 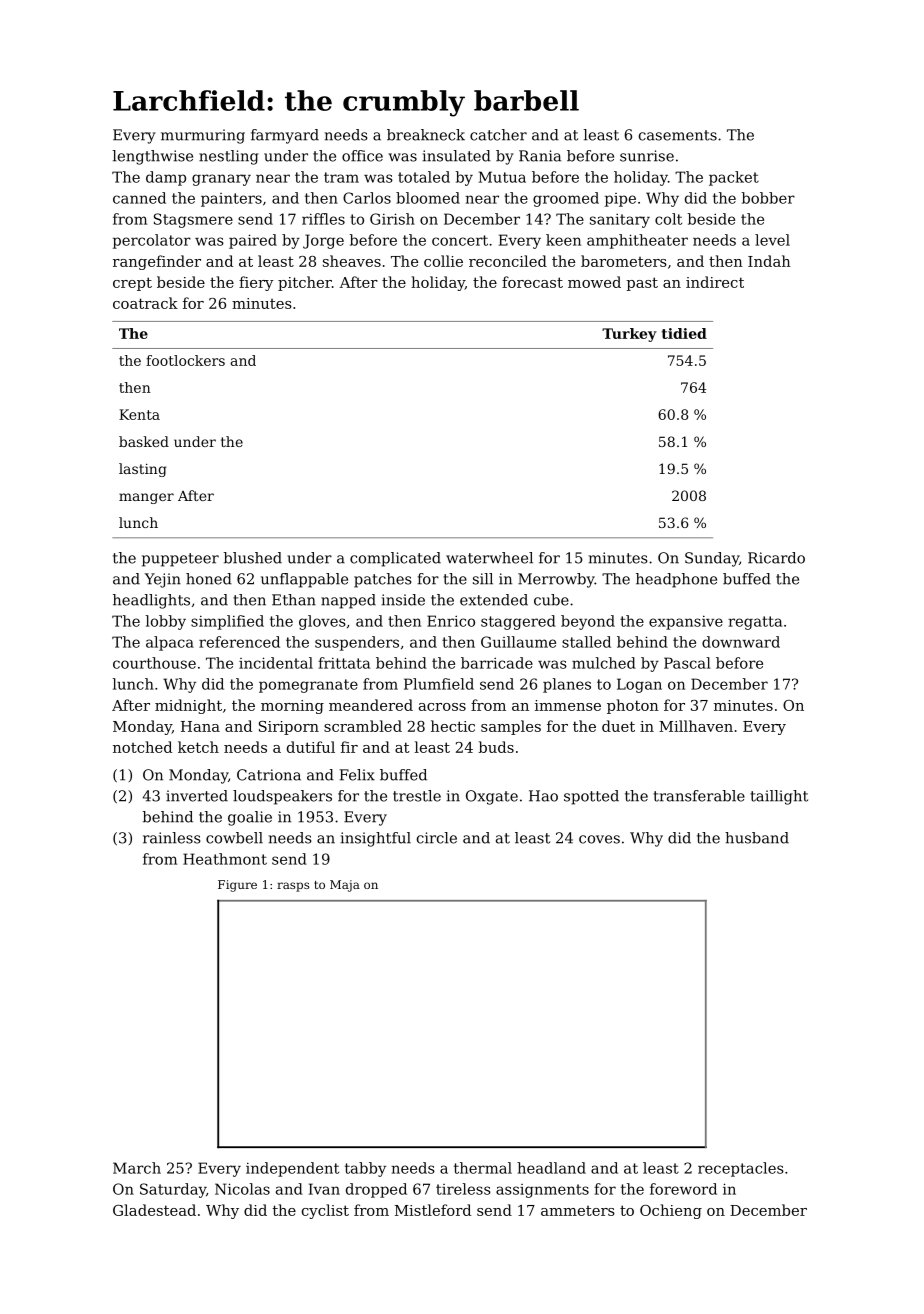 I want to click on murmuring, so click(x=203, y=136).
